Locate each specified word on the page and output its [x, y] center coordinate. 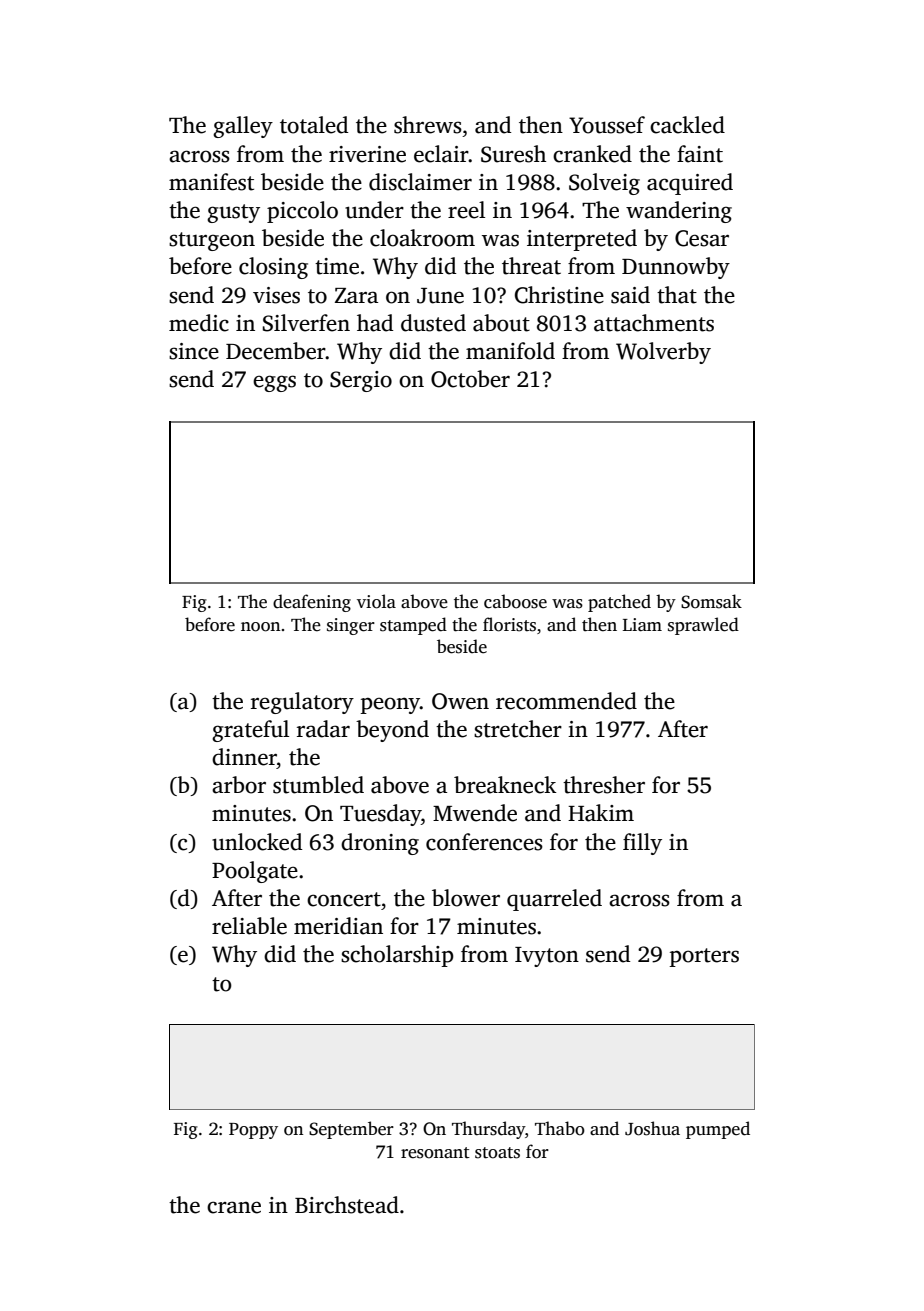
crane [234, 1207]
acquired [690, 184]
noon [260, 627]
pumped [718, 1130]
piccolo [302, 212]
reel [466, 210]
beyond [392, 731]
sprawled [703, 626]
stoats [497, 1153]
